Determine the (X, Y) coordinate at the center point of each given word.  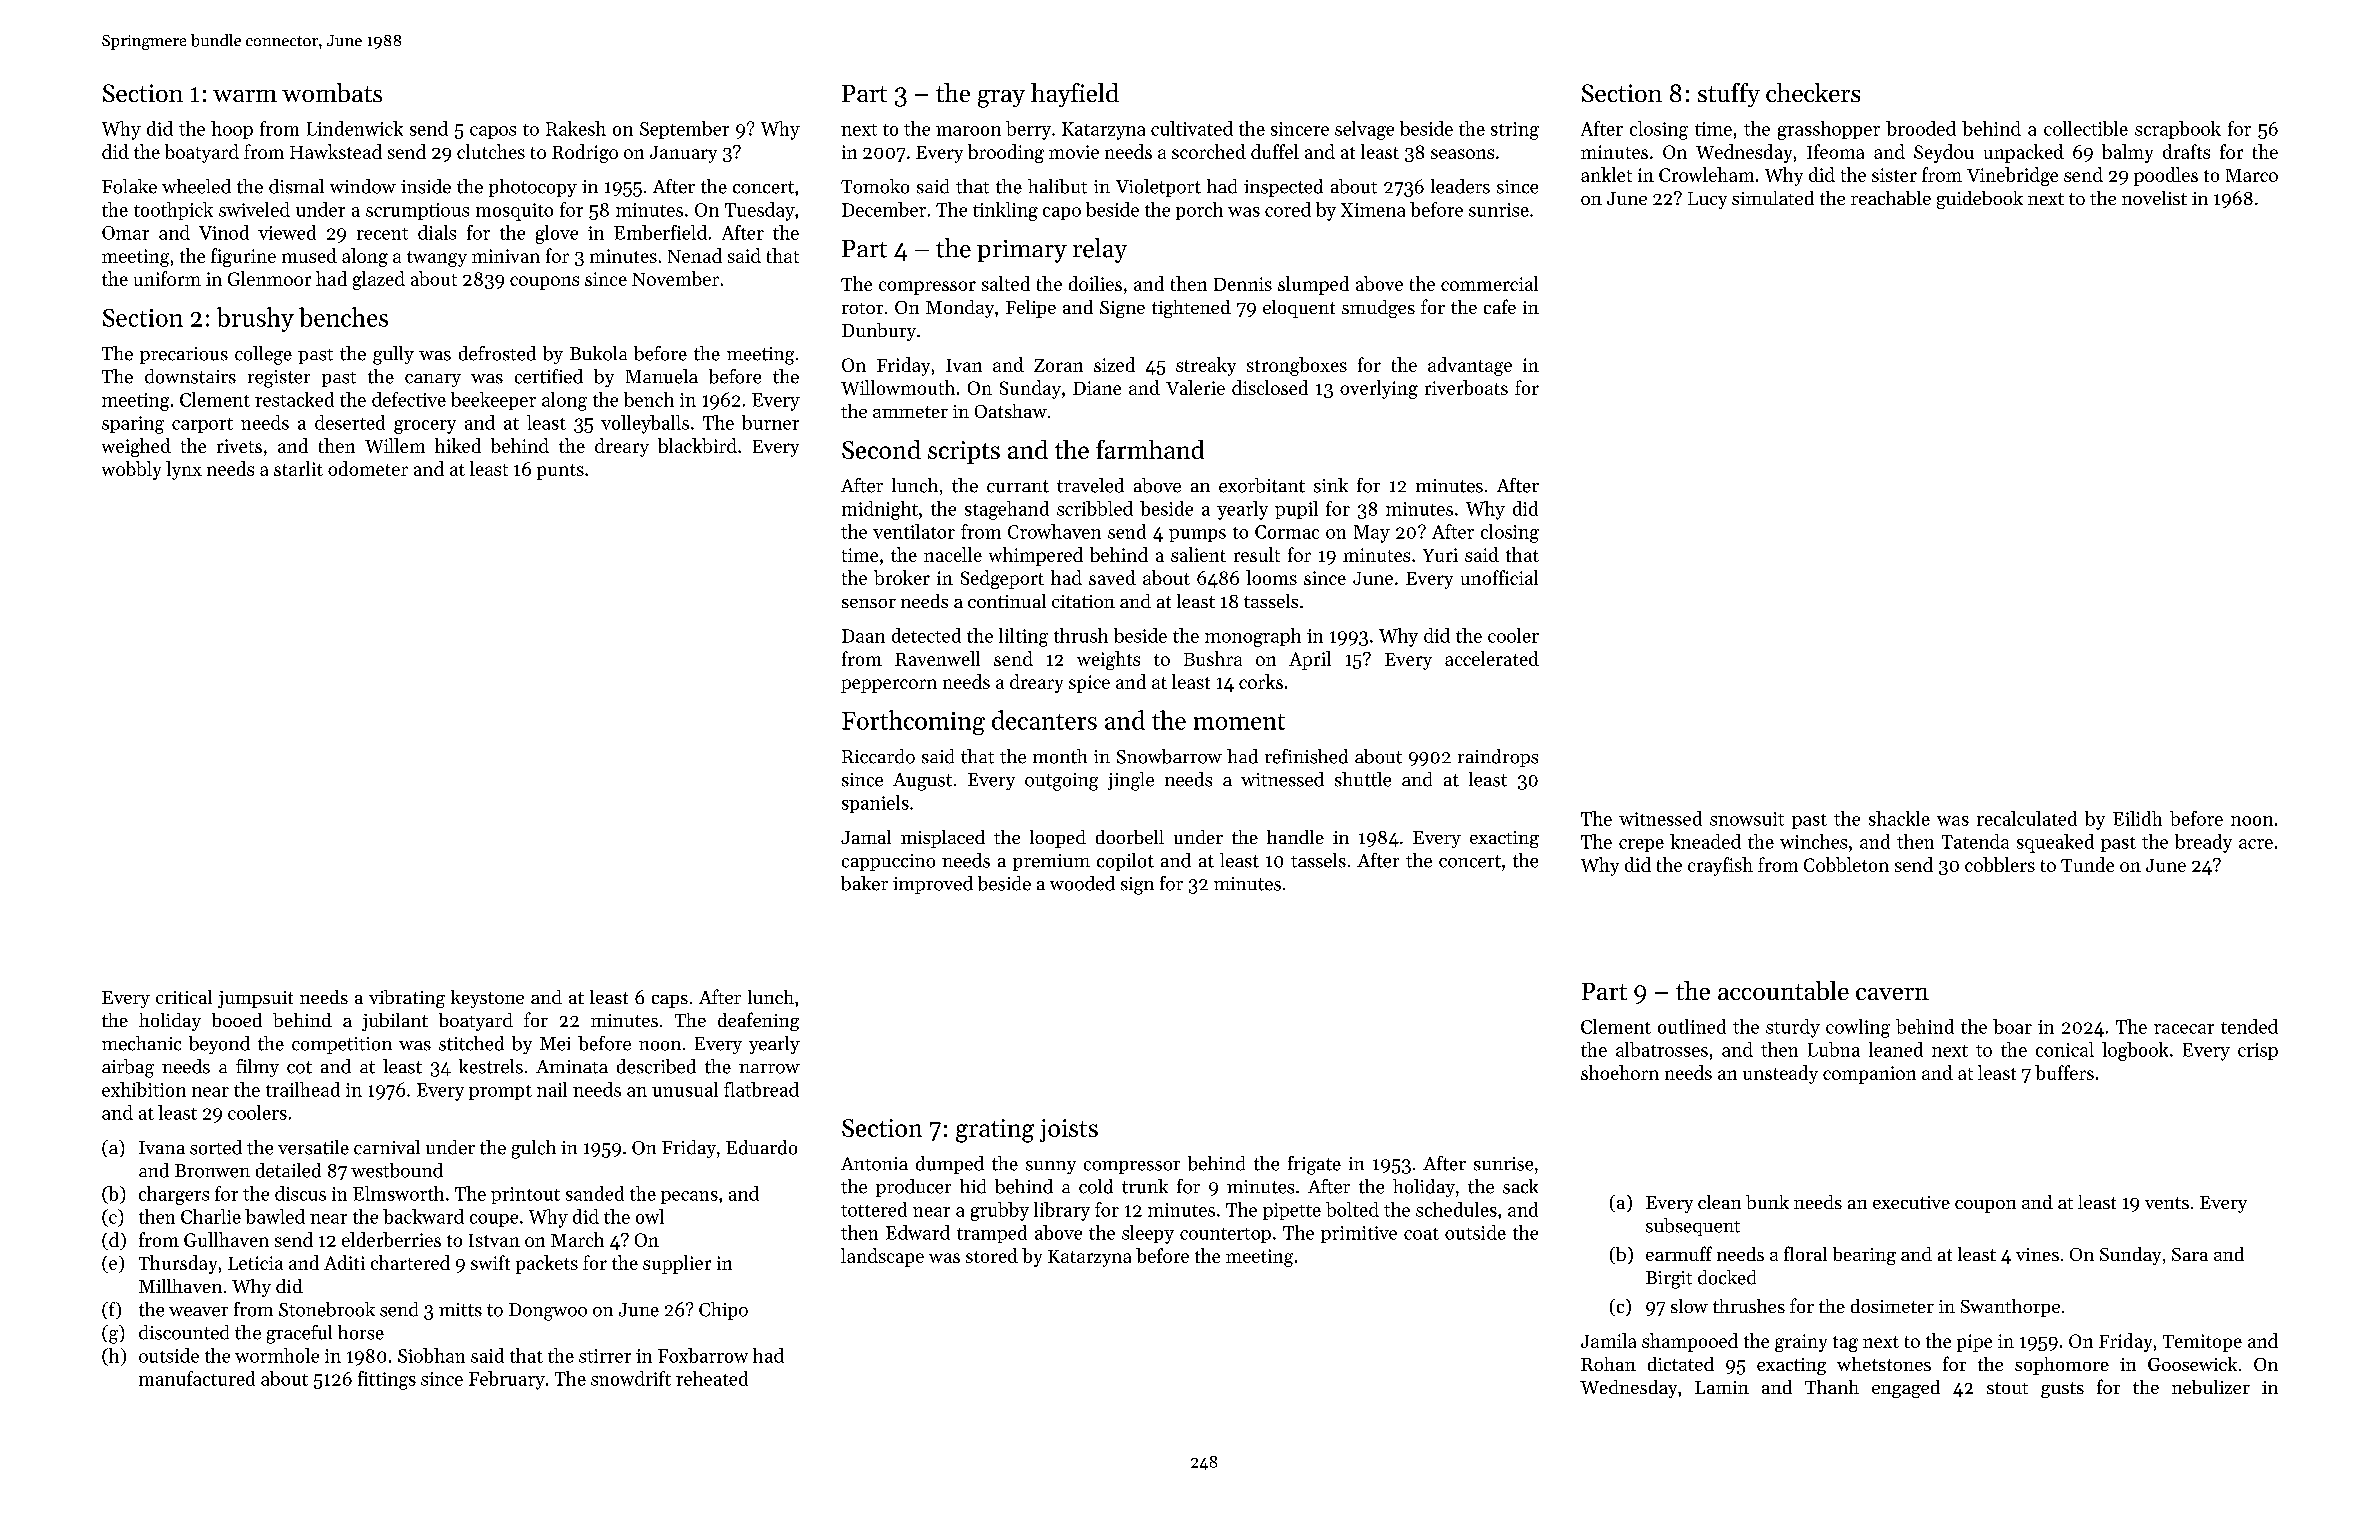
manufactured (197, 1378)
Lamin (1722, 1387)
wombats (332, 92)
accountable (1783, 990)
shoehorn (1620, 1072)
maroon (968, 131)
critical (184, 997)
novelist (2154, 198)
